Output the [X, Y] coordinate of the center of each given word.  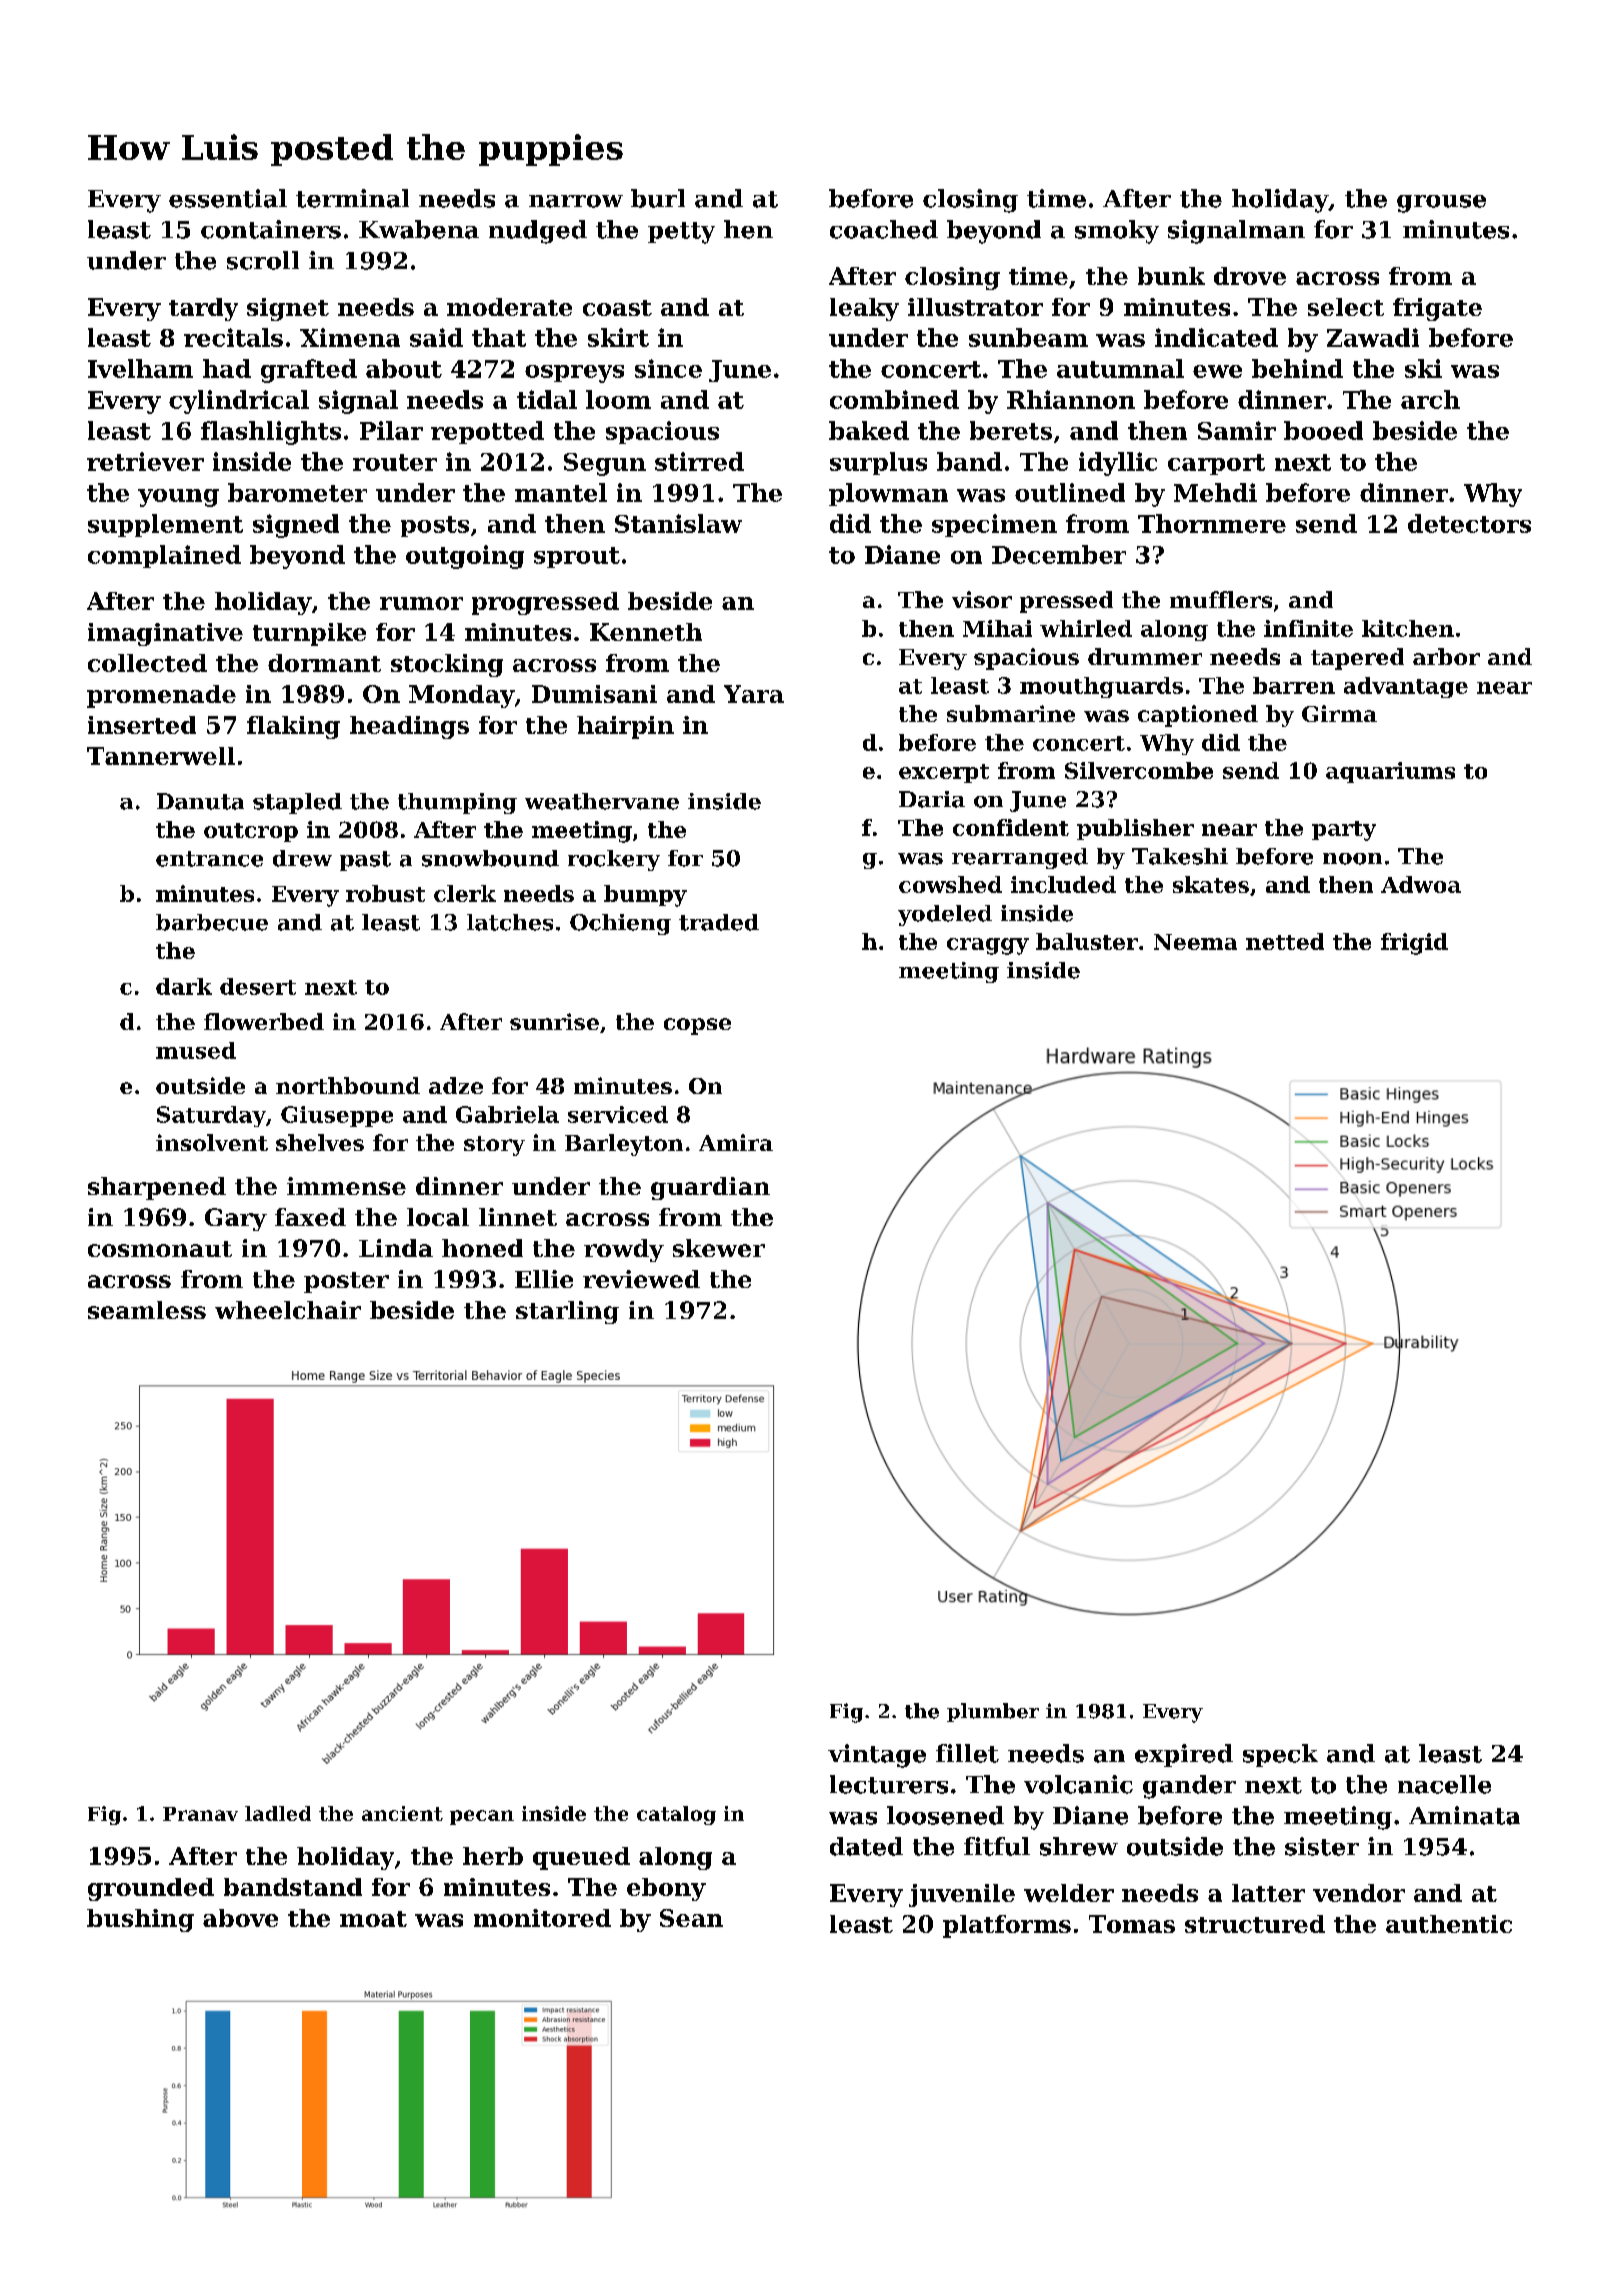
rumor [421, 603]
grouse [1441, 204]
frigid [1414, 944]
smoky [1117, 232]
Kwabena [419, 229]
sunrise [554, 1021]
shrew [1079, 1846]
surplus [878, 463]
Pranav [200, 1814]
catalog [676, 1815]
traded [719, 922]
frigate [1437, 309]
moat [373, 1919]
